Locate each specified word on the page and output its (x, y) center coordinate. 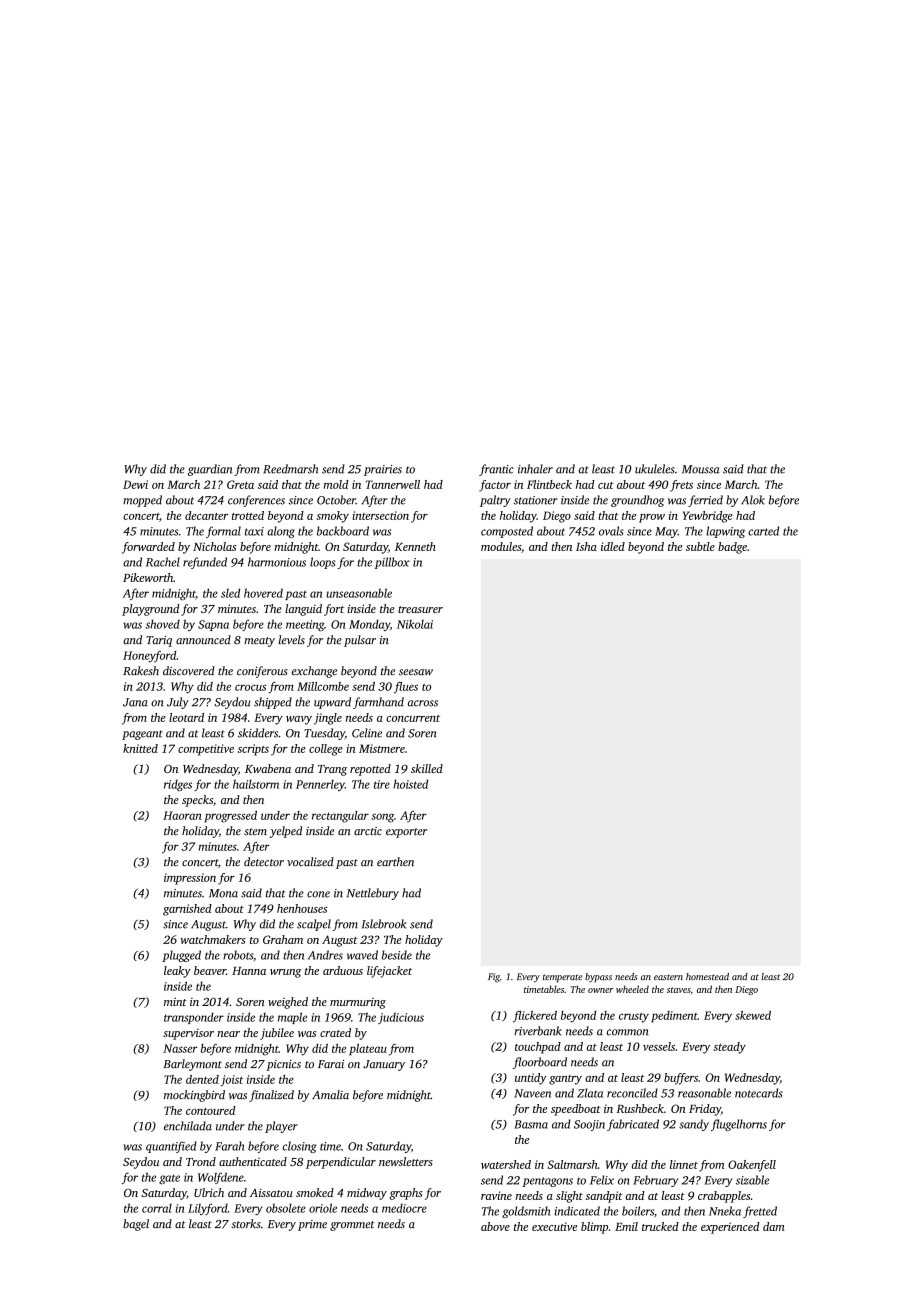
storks (246, 1223)
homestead (707, 976)
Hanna (249, 971)
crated (335, 1032)
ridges (178, 785)
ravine (496, 1195)
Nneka (725, 1211)
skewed (753, 1015)
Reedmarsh (290, 469)
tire (382, 784)
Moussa (701, 469)
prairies (383, 470)
